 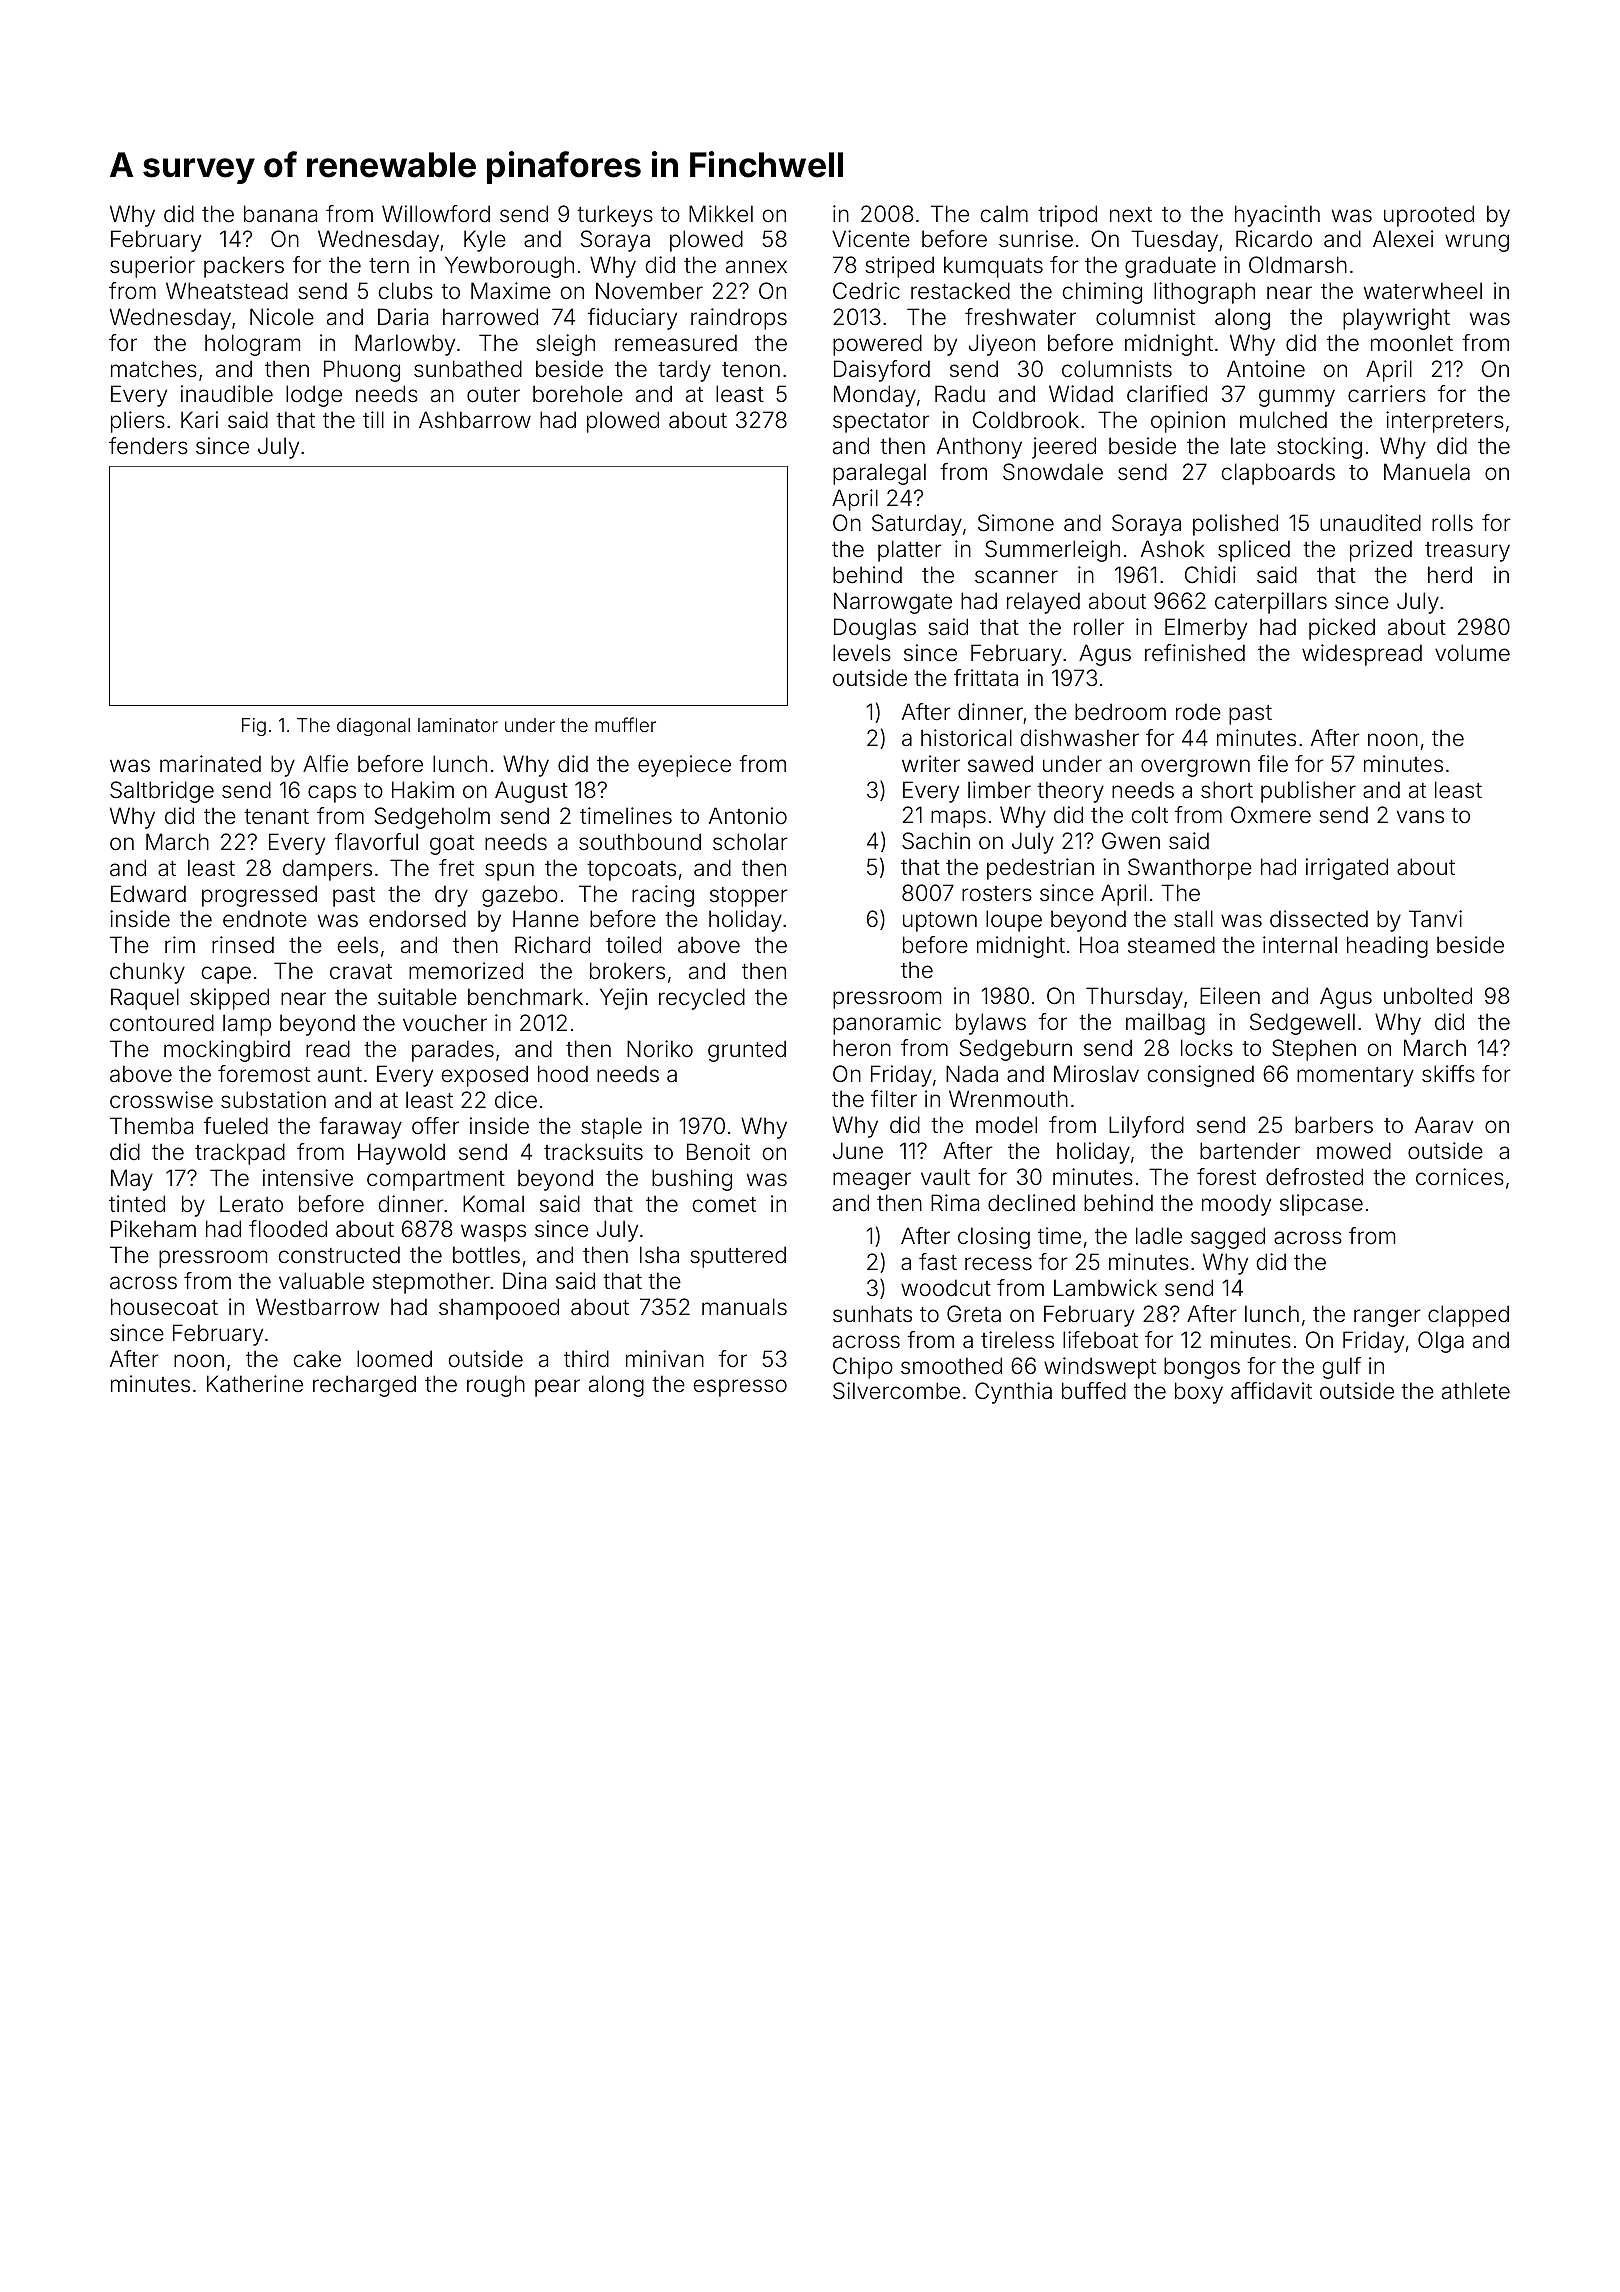 What do you see at coordinates (210, 764) in the screenshot?
I see `marinated` at bounding box center [210, 764].
